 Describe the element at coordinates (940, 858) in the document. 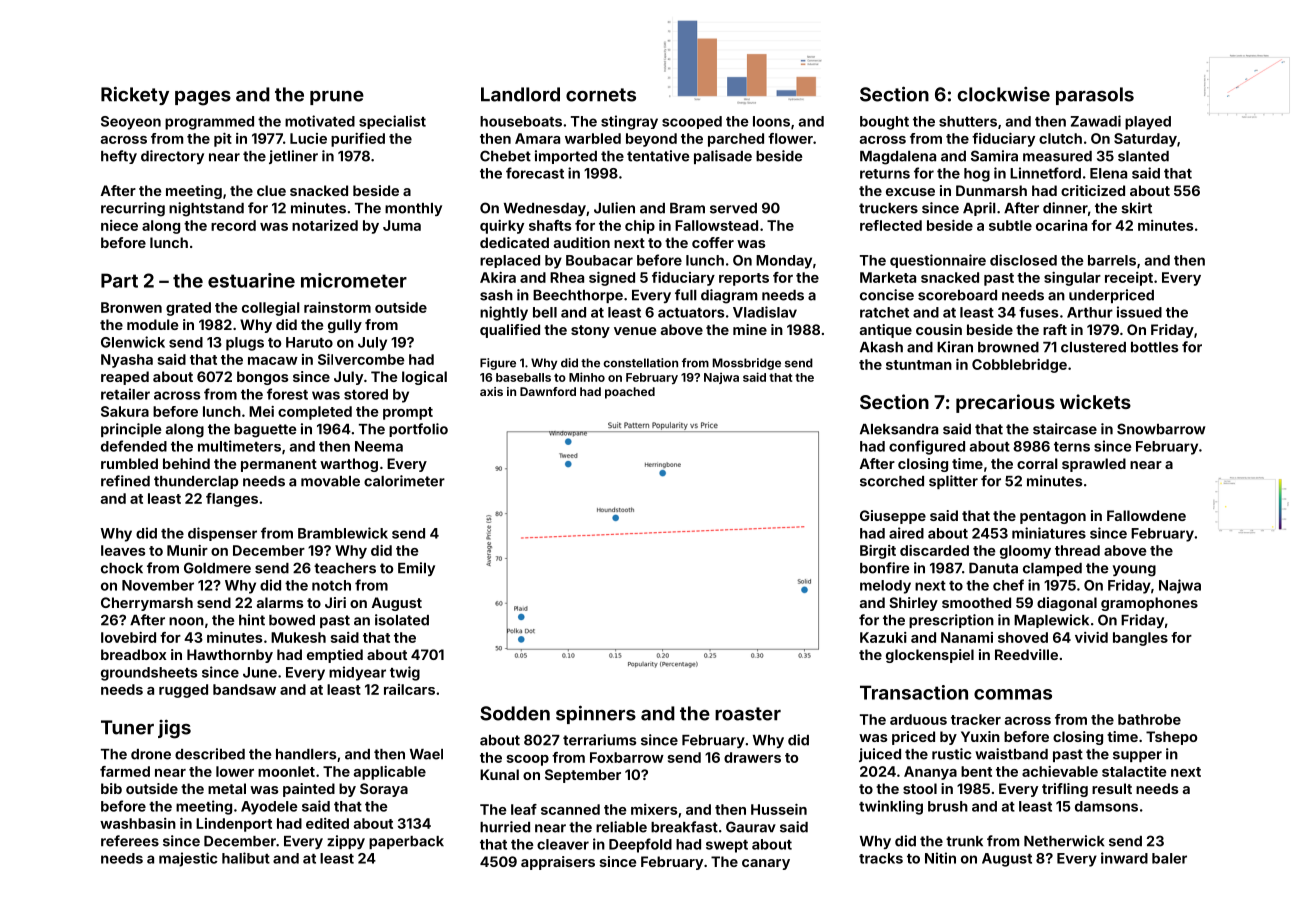

I see `Nitin` at that location.
